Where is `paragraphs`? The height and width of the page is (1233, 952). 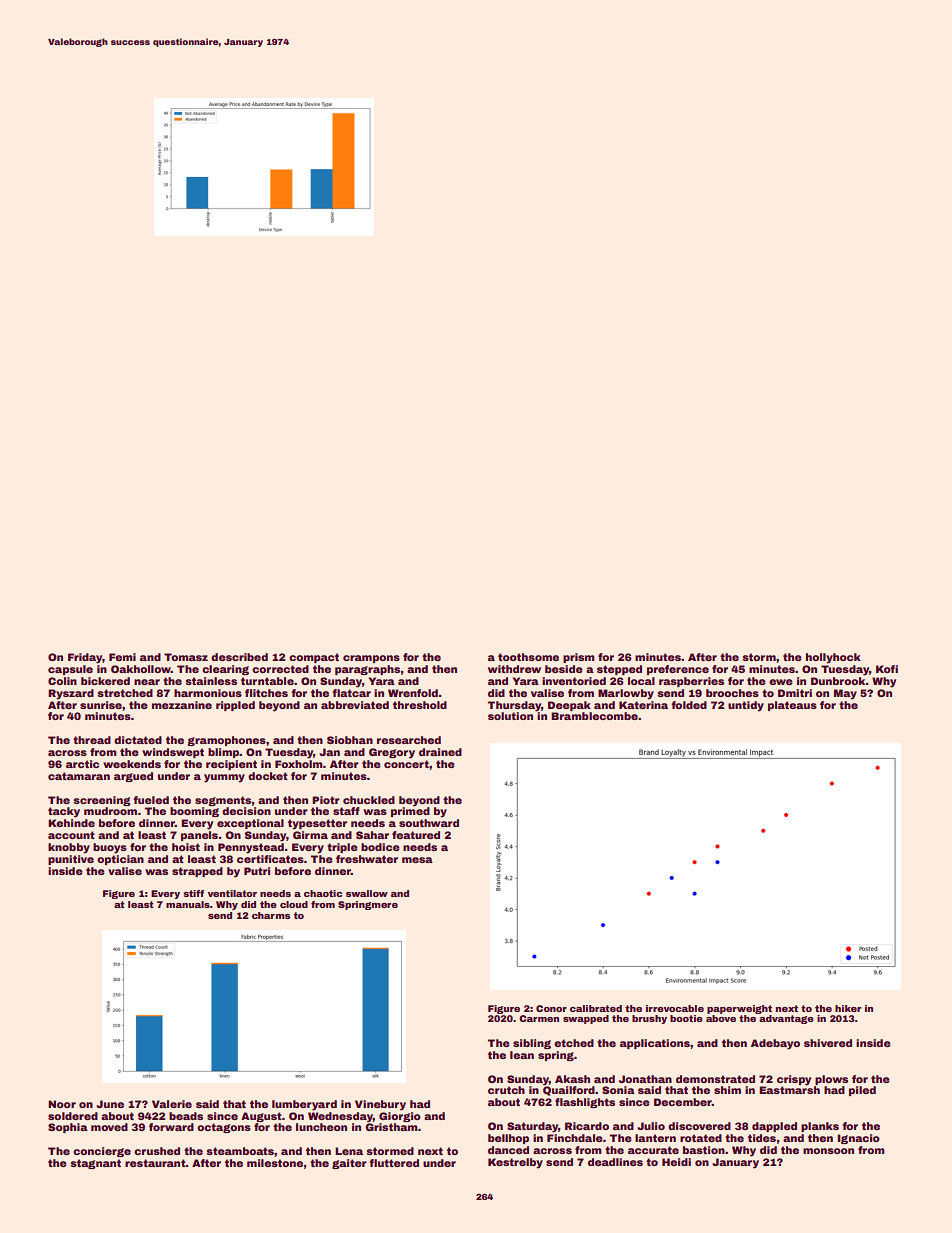 paragraphs is located at coordinates (368, 670).
